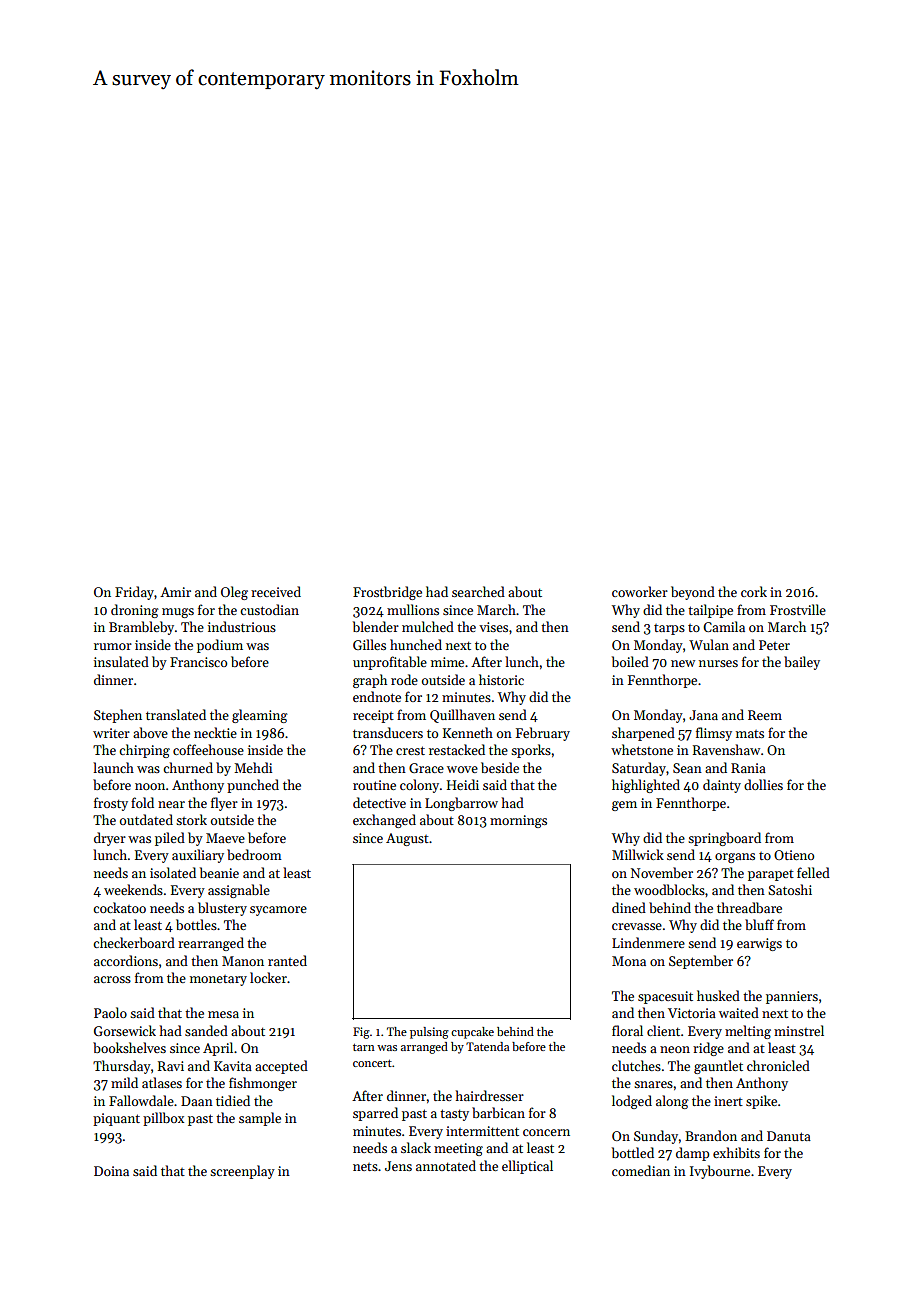 The height and width of the screenshot is (1308, 924). Describe the element at coordinates (759, 924) in the screenshot. I see `bluff` at that location.
